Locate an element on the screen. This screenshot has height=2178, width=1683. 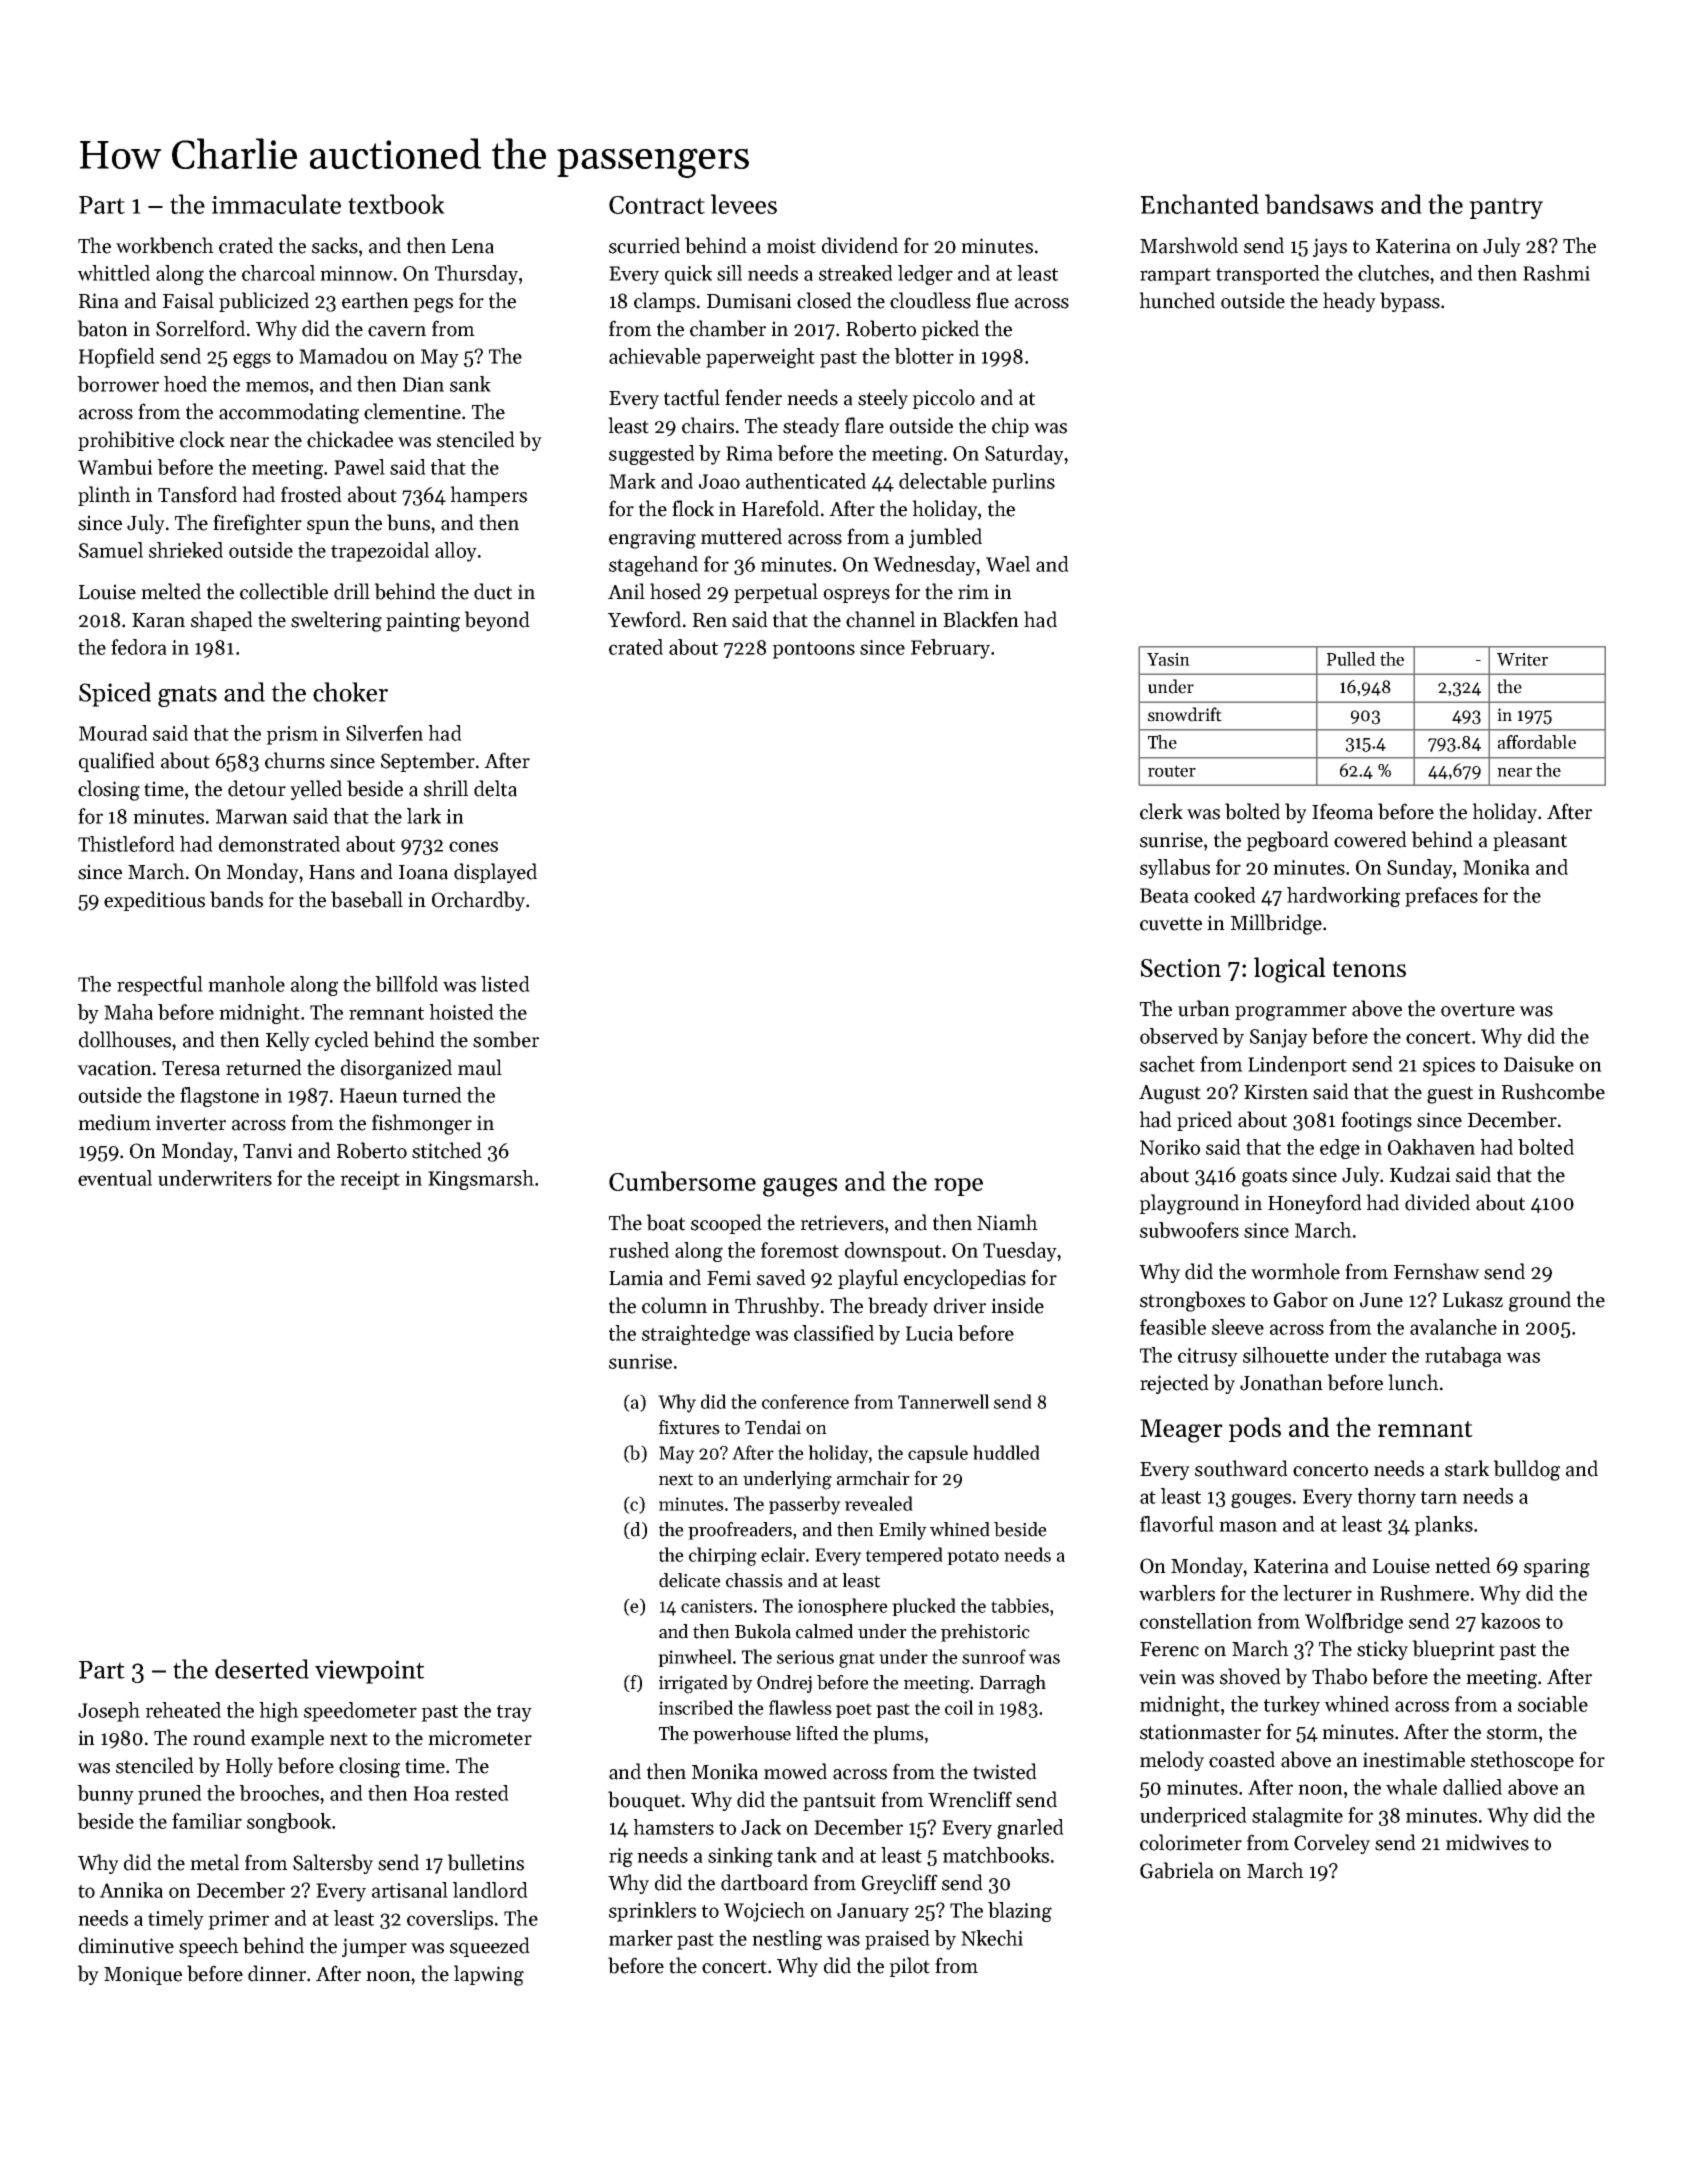
immaculate is located at coordinates (276, 204).
